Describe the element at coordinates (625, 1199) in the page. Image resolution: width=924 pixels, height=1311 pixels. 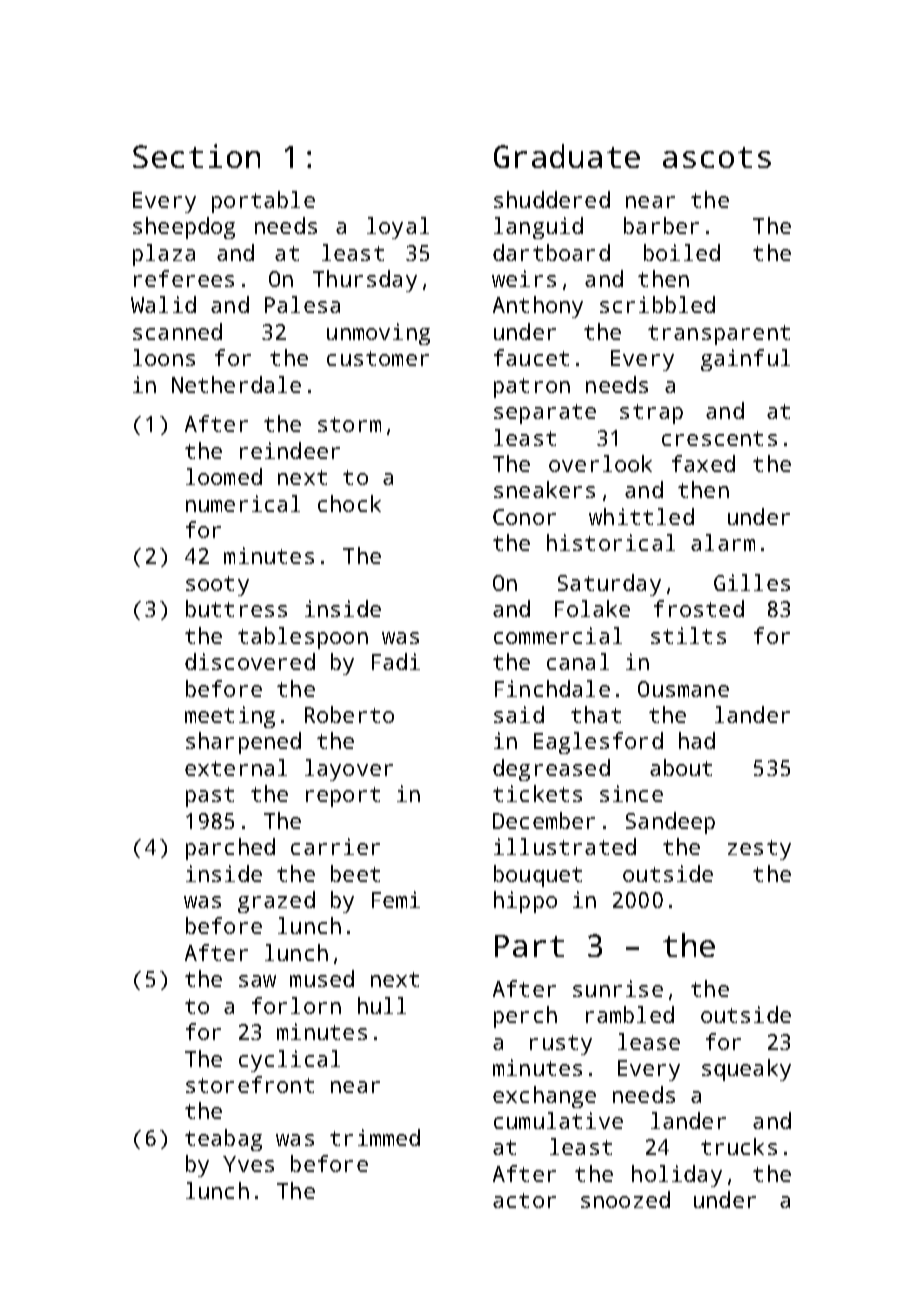
I see `snoozed` at that location.
